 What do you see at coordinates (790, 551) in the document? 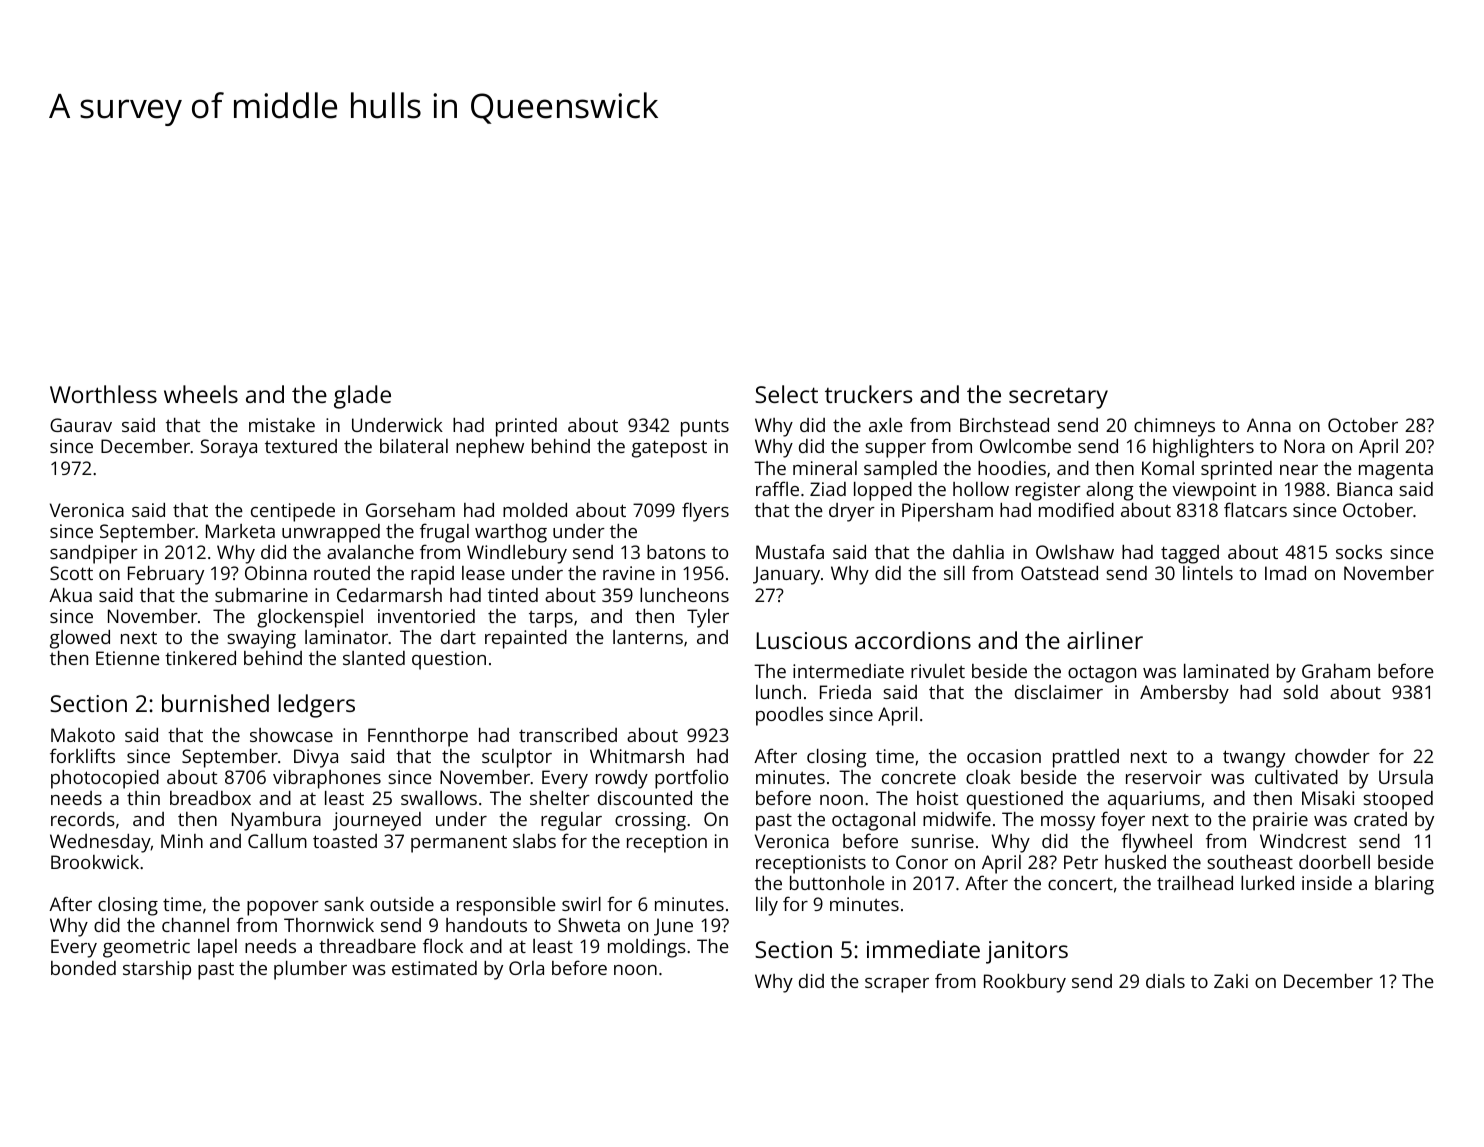
I see `Mustafa` at bounding box center [790, 551].
